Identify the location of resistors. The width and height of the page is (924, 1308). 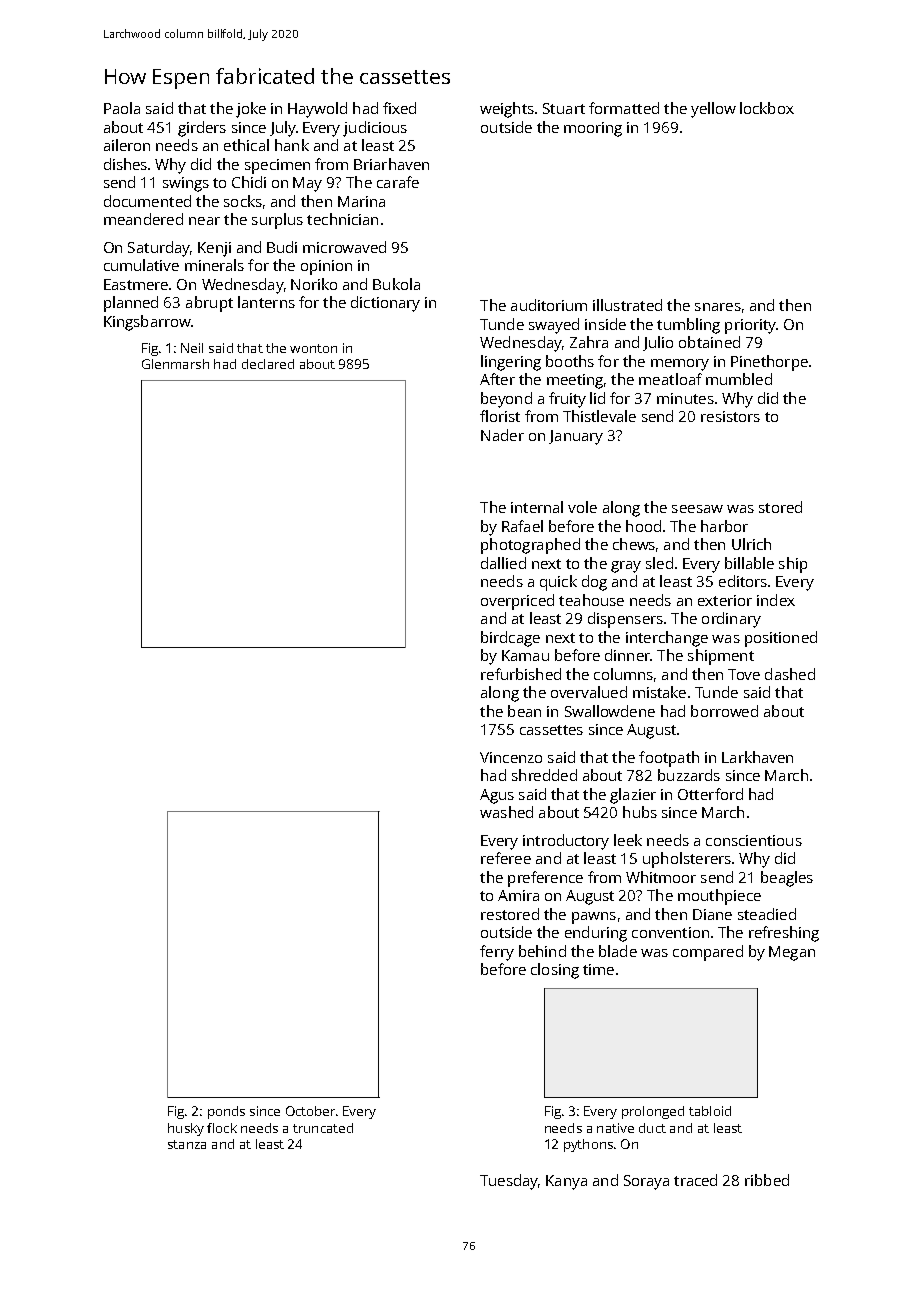
(730, 416).
